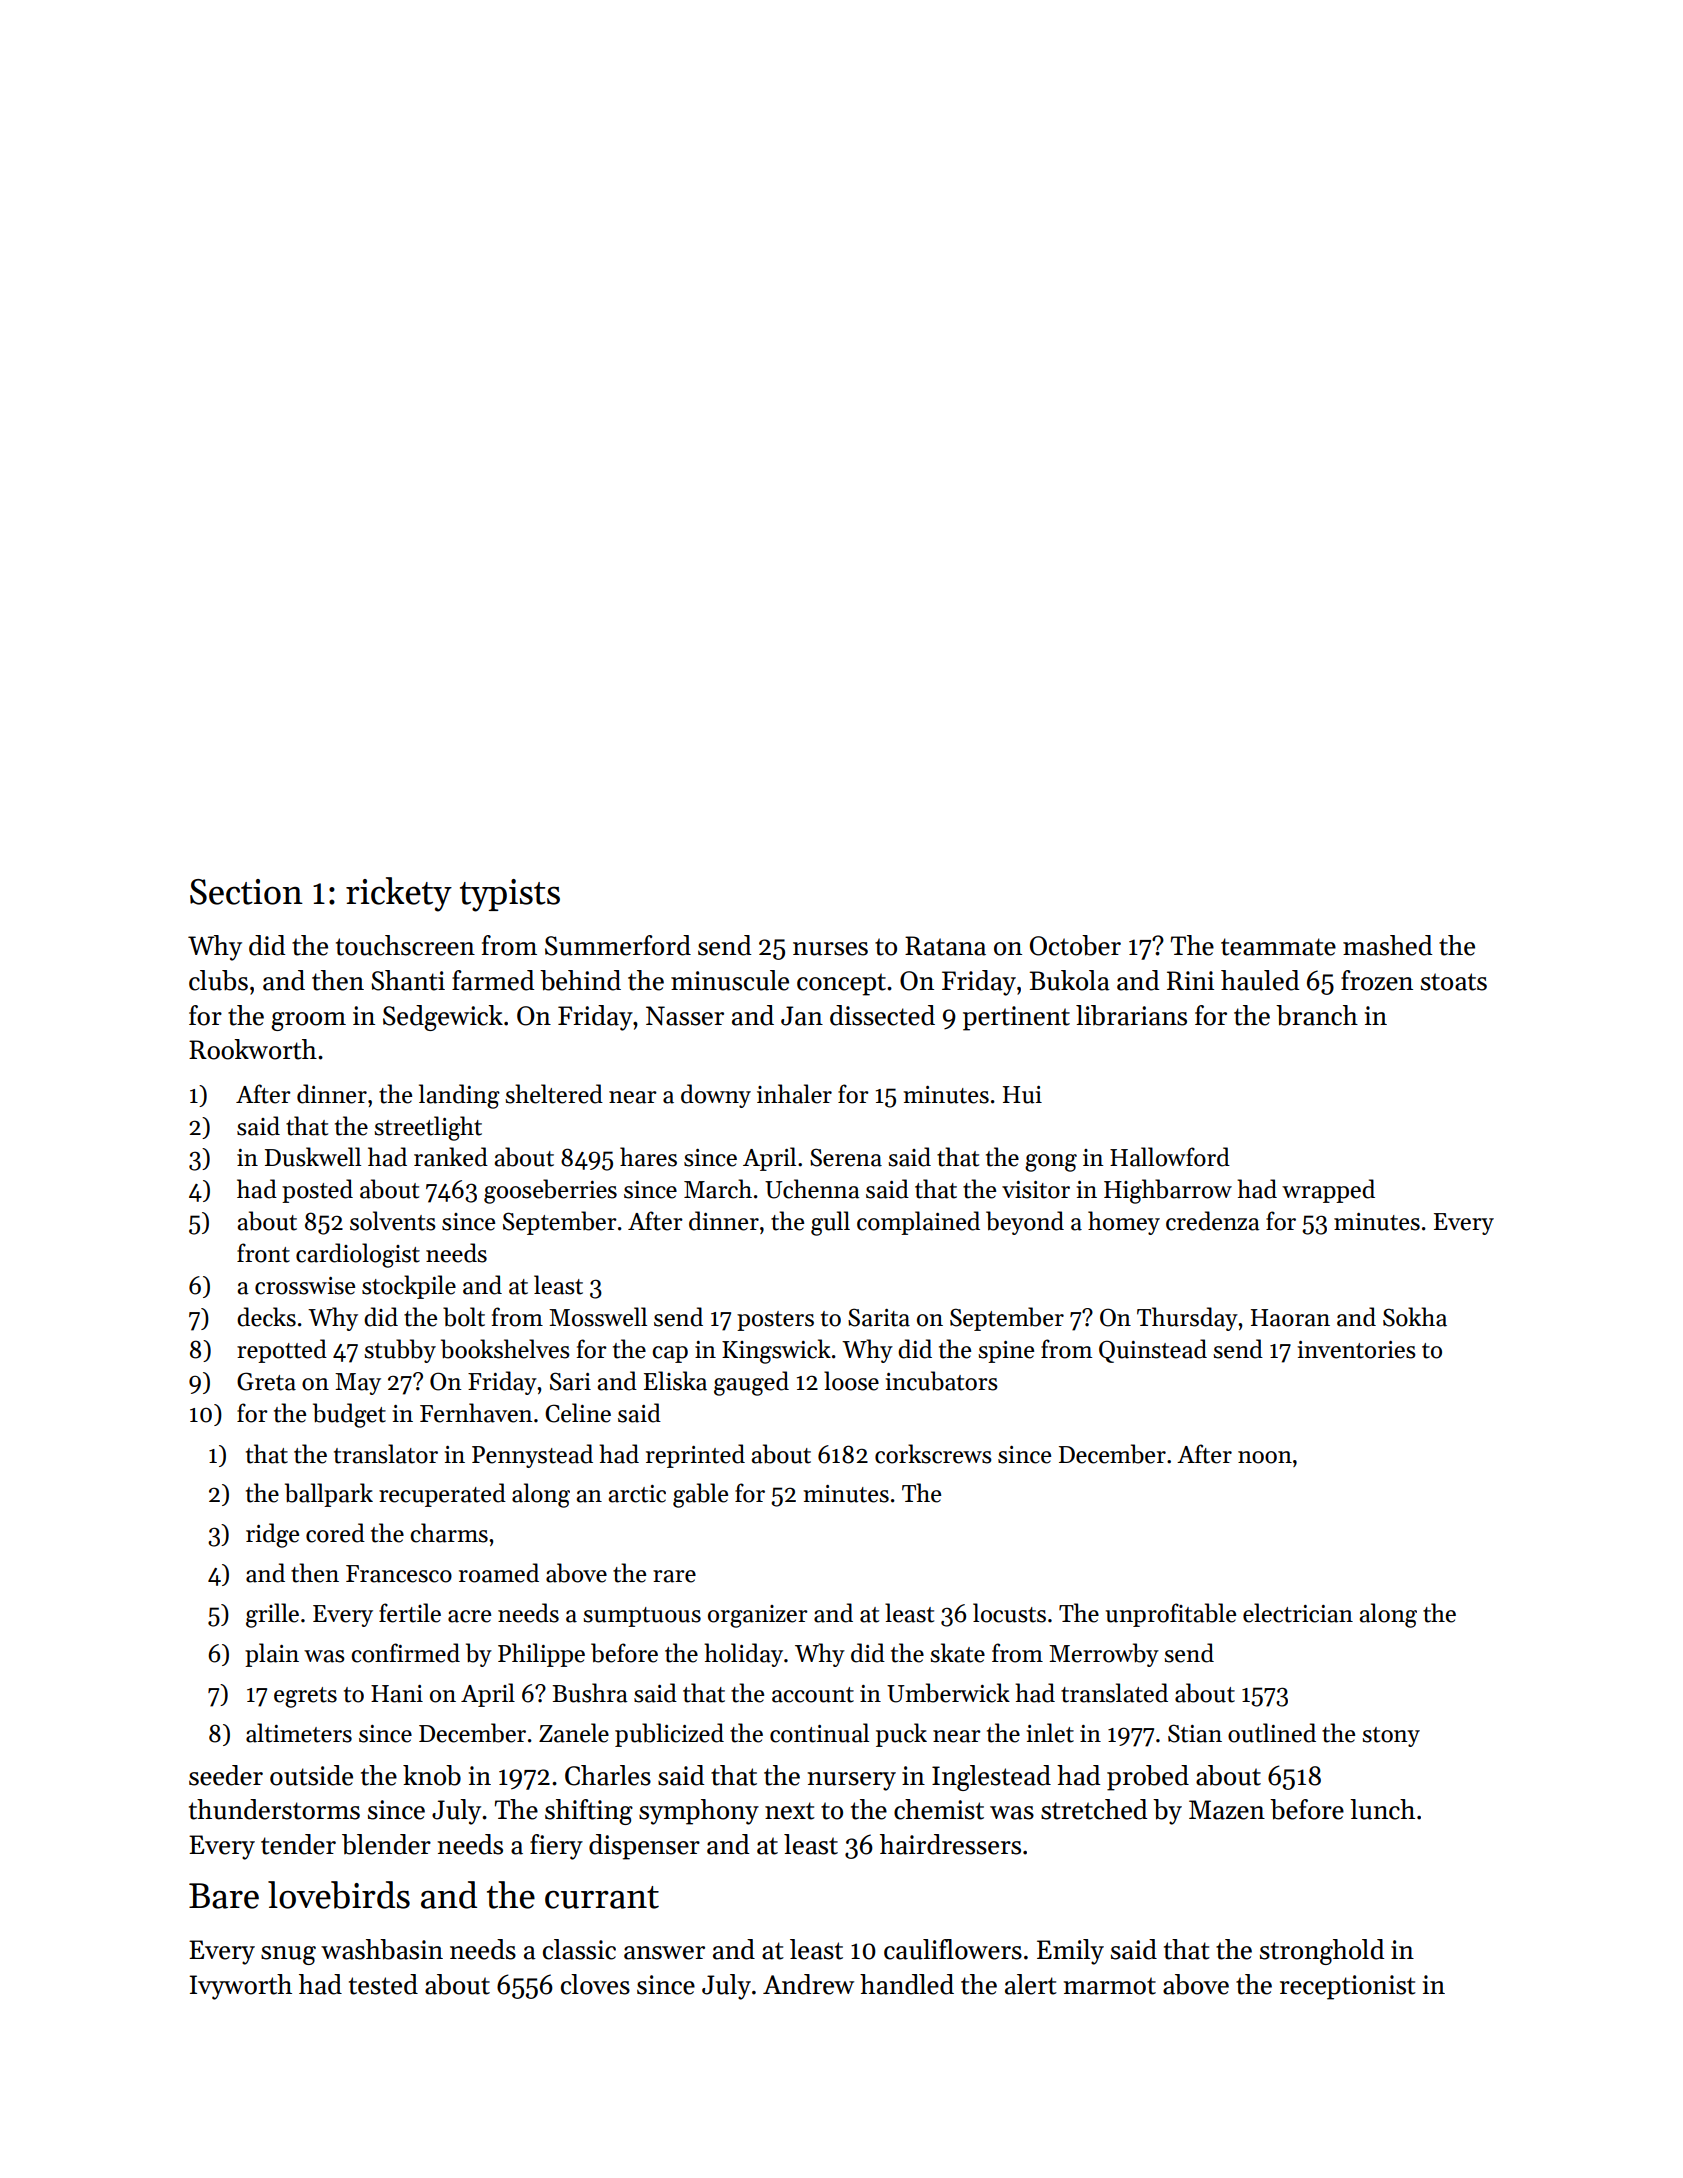 The image size is (1683, 2178). What do you see at coordinates (510, 895) in the screenshot?
I see `typists` at bounding box center [510, 895].
